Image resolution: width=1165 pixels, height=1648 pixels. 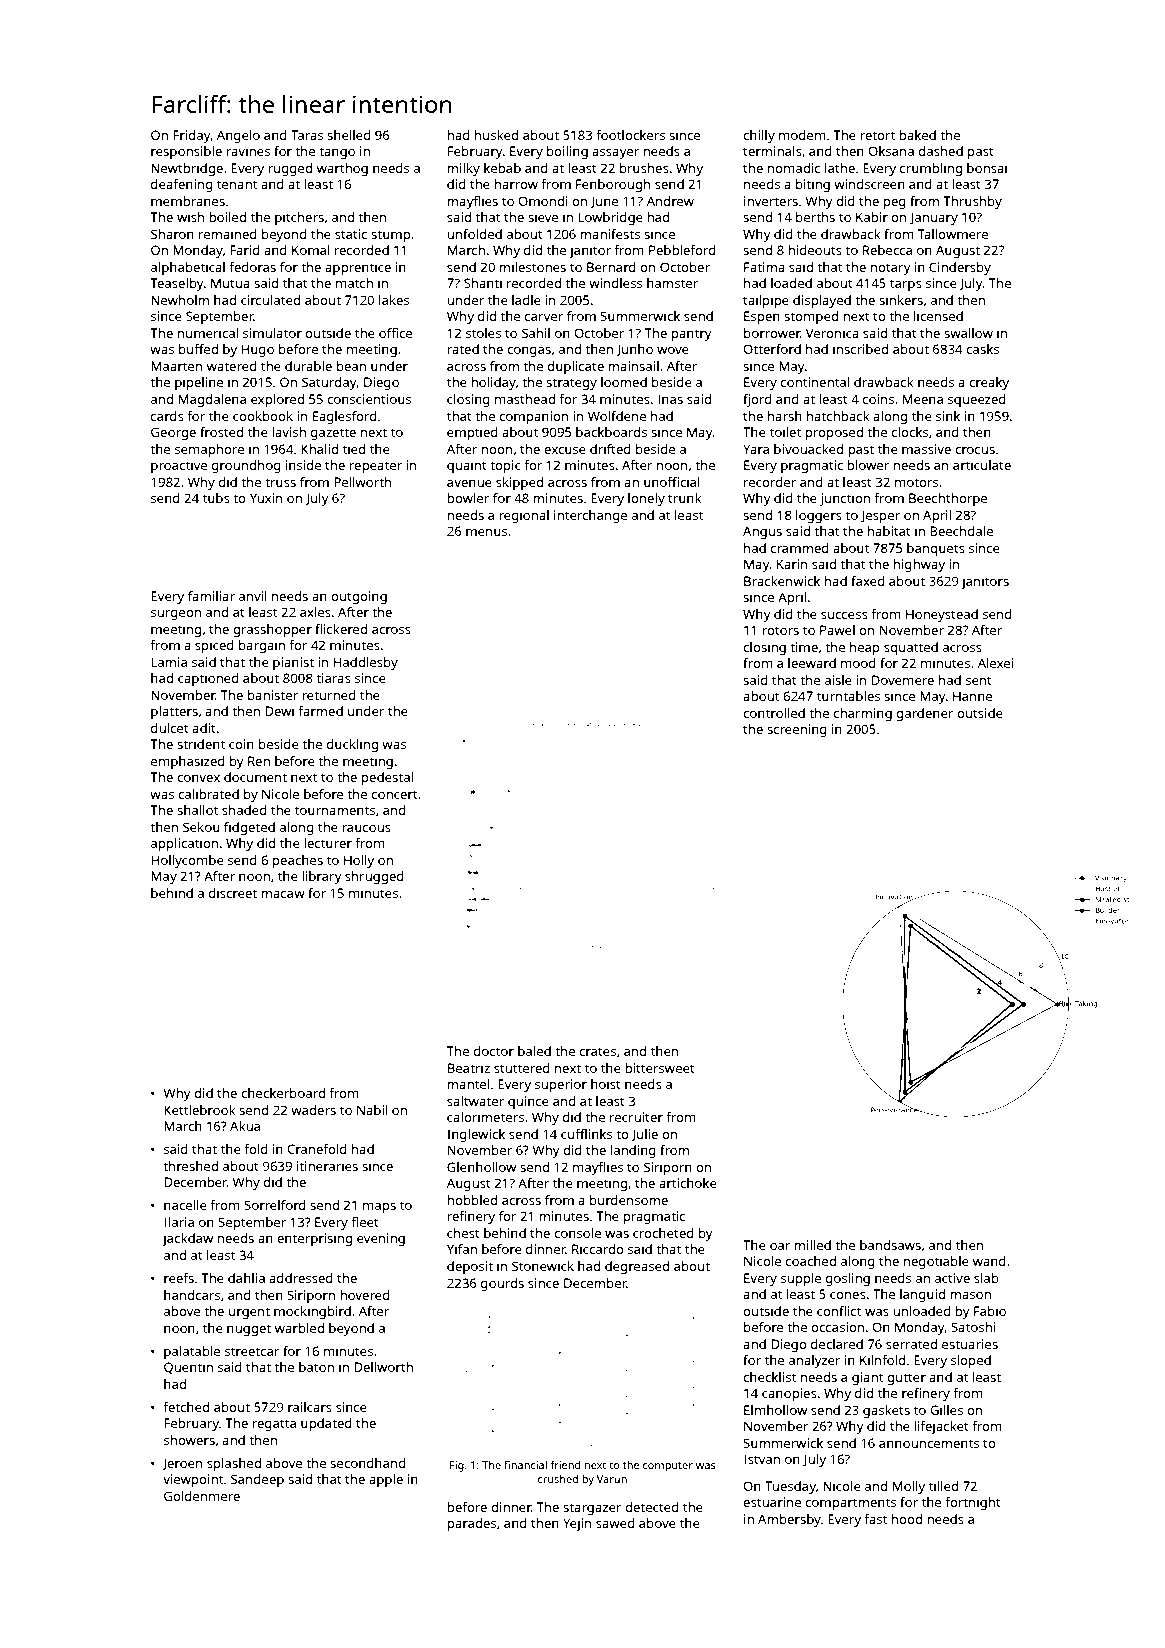 What do you see at coordinates (186, 152) in the screenshot?
I see `responsible` at bounding box center [186, 152].
